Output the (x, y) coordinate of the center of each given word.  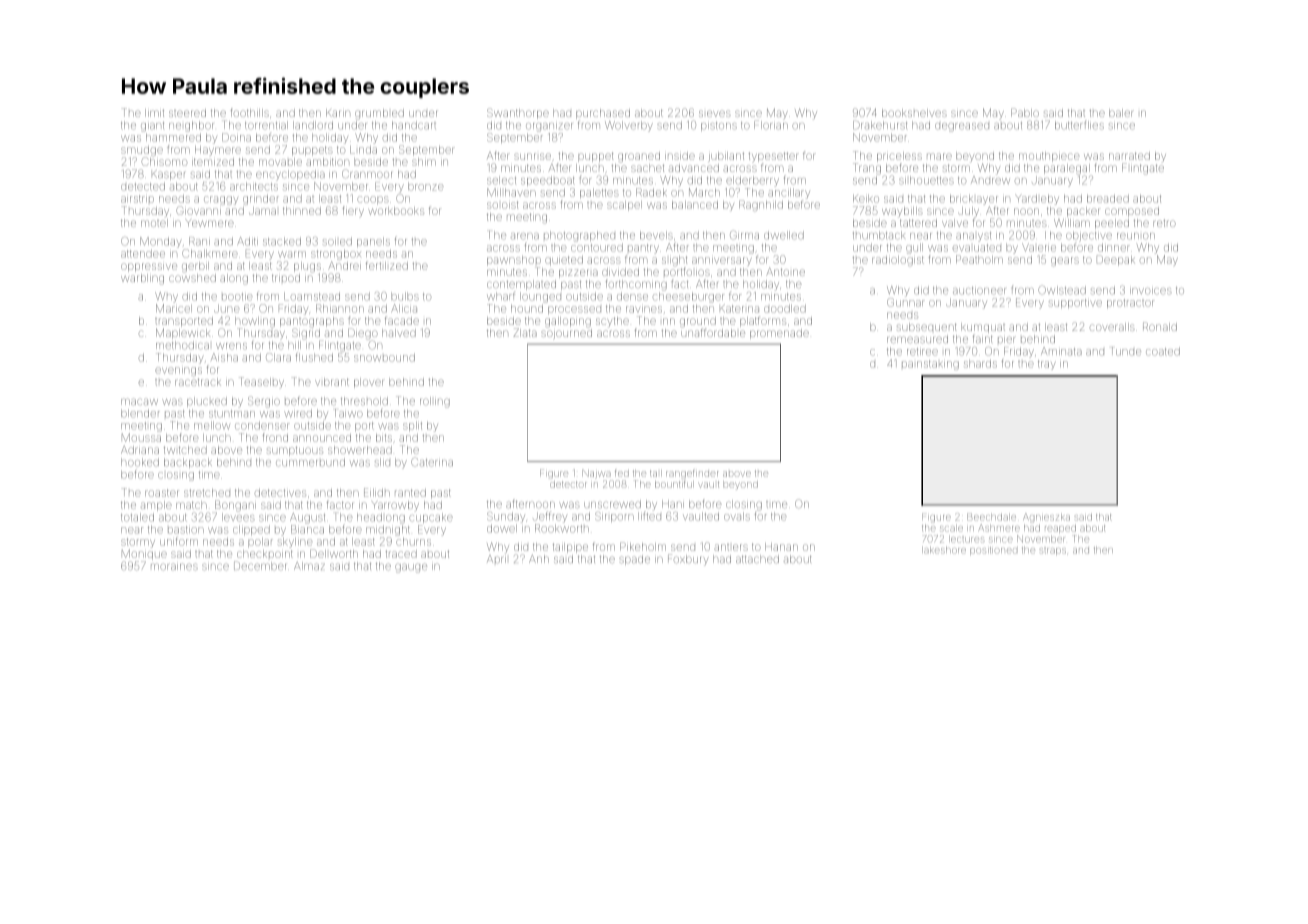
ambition (327, 162)
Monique (144, 554)
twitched (185, 450)
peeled (1112, 224)
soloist (502, 205)
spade (634, 560)
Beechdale (991, 517)
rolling (435, 402)
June (226, 309)
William (1072, 223)
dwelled (784, 235)
